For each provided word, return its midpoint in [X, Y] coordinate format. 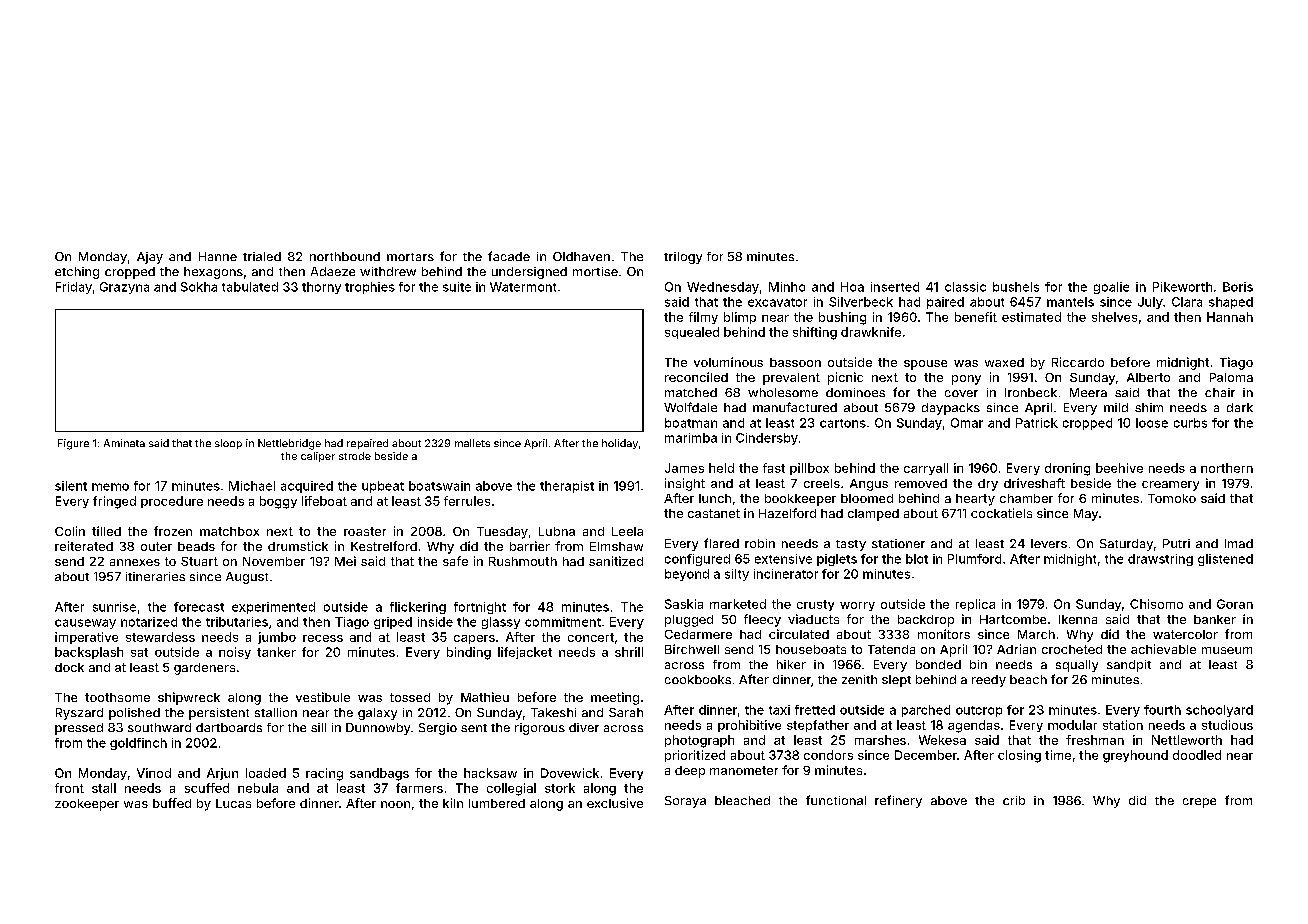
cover [961, 393]
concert [591, 637]
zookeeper [87, 805]
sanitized [616, 561]
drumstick [298, 546]
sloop [228, 444]
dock [69, 667]
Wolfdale [690, 407]
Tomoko [1172, 498]
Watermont [523, 287]
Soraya [685, 802]
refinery [898, 801]
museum [1227, 650]
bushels [1016, 287]
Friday [74, 288]
